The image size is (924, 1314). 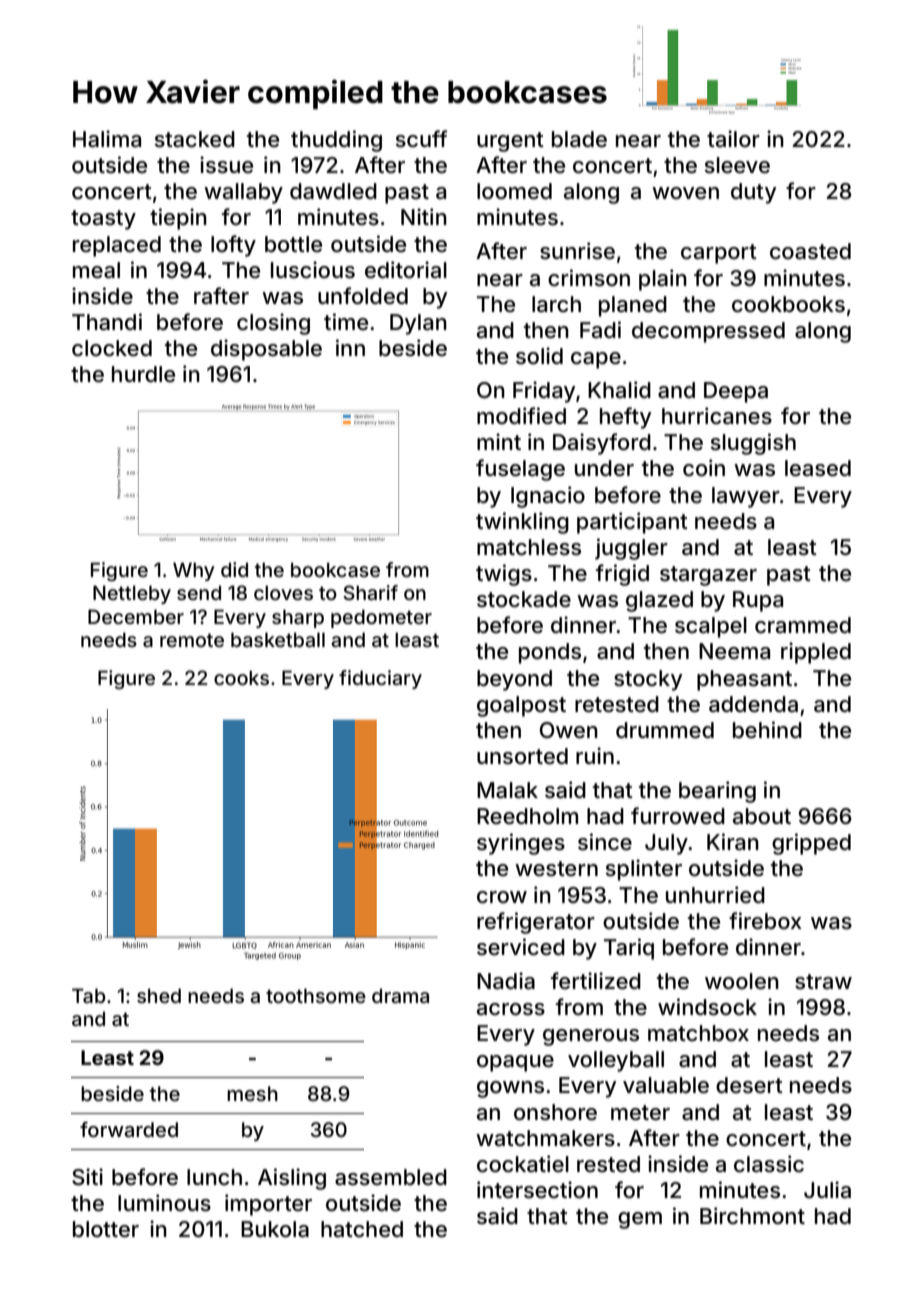 What do you see at coordinates (418, 324) in the screenshot?
I see `Dylan` at bounding box center [418, 324].
